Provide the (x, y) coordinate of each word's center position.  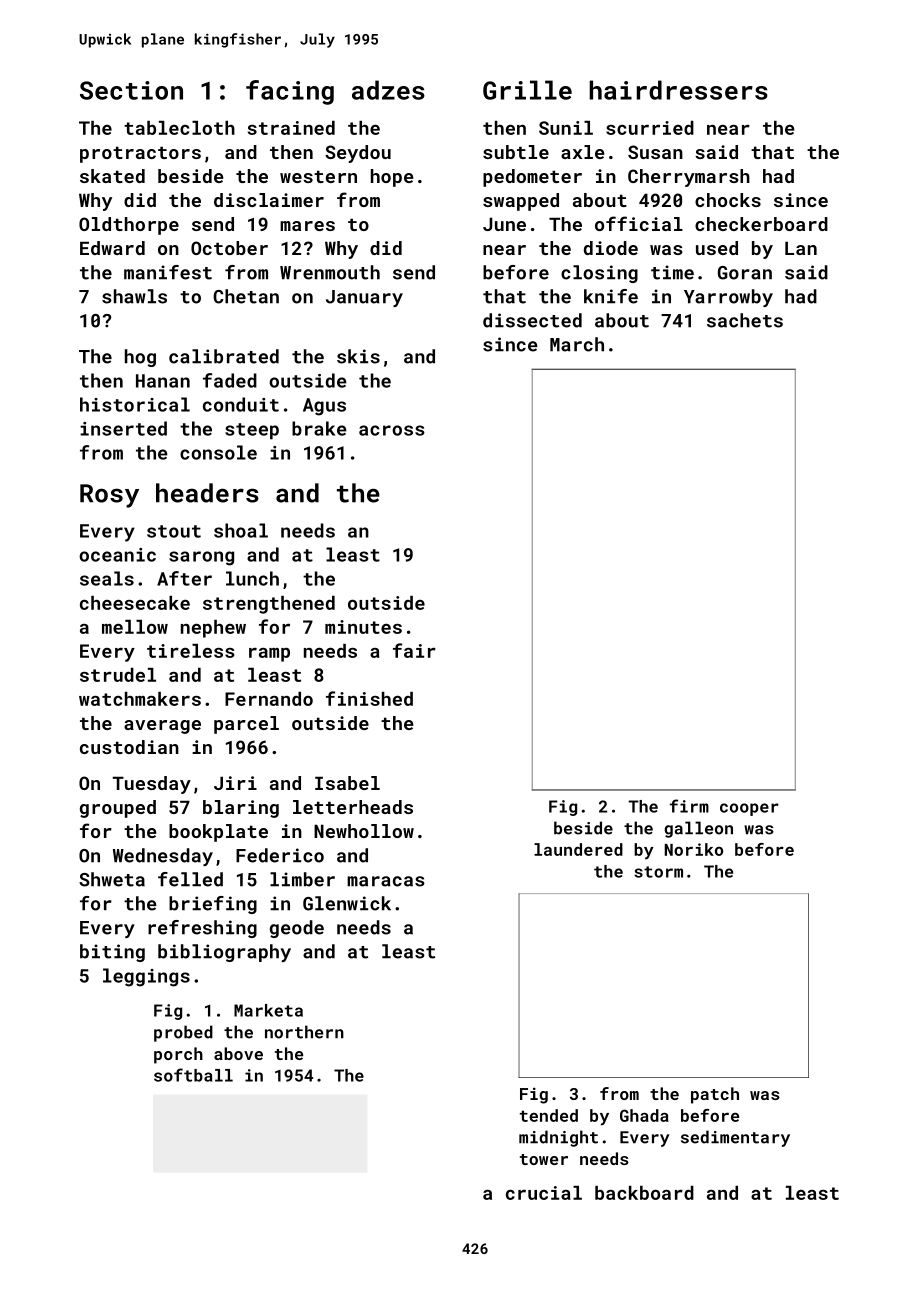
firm (689, 806)
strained (291, 128)
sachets (745, 320)
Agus (324, 407)
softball (193, 1075)
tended (549, 1115)
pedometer (532, 178)
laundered (578, 849)
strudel (118, 675)
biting (112, 953)
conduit (241, 404)
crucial (544, 1193)
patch (715, 1095)
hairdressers (678, 90)
